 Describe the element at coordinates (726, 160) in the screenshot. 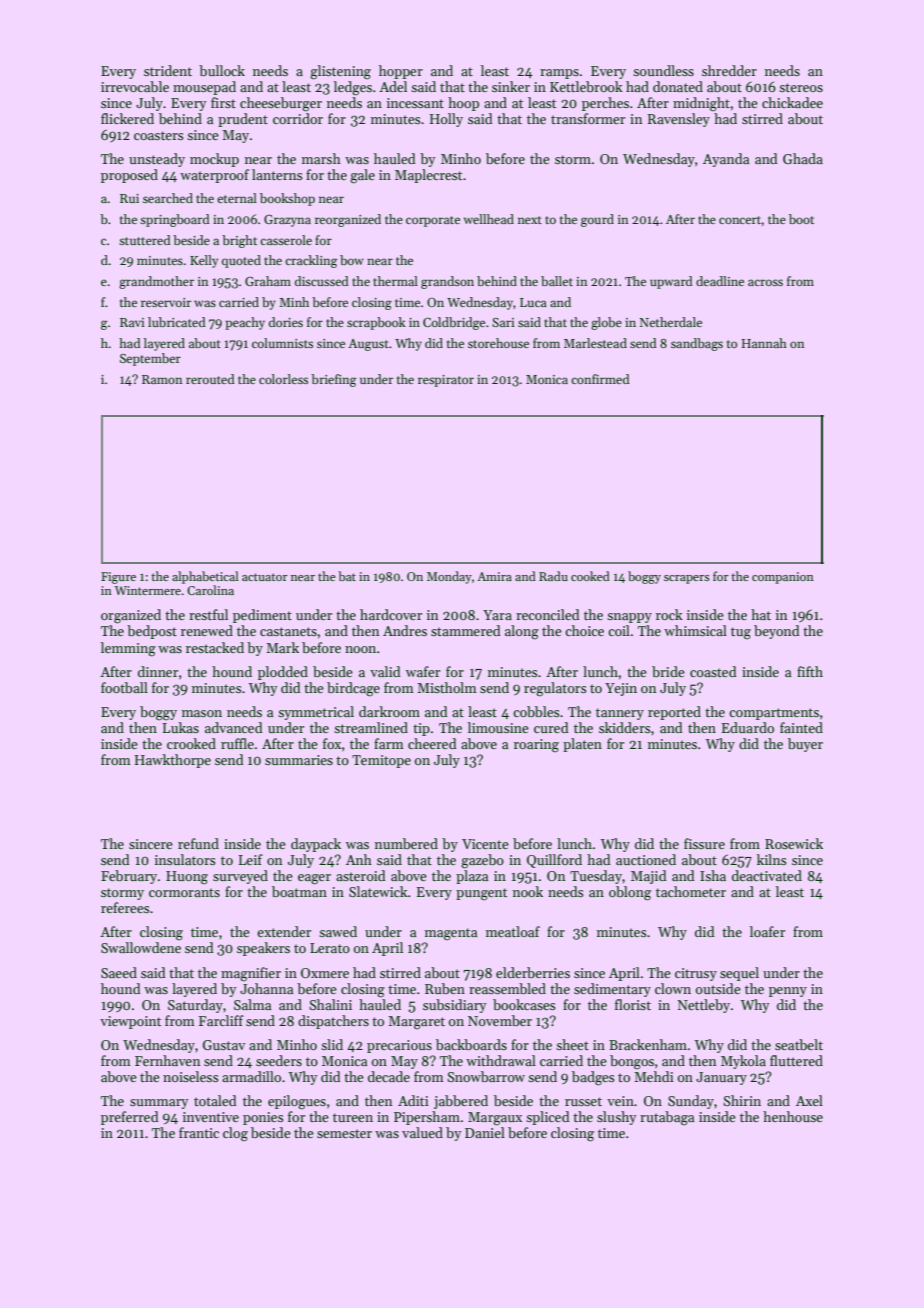

I see `Ayanda` at that location.
